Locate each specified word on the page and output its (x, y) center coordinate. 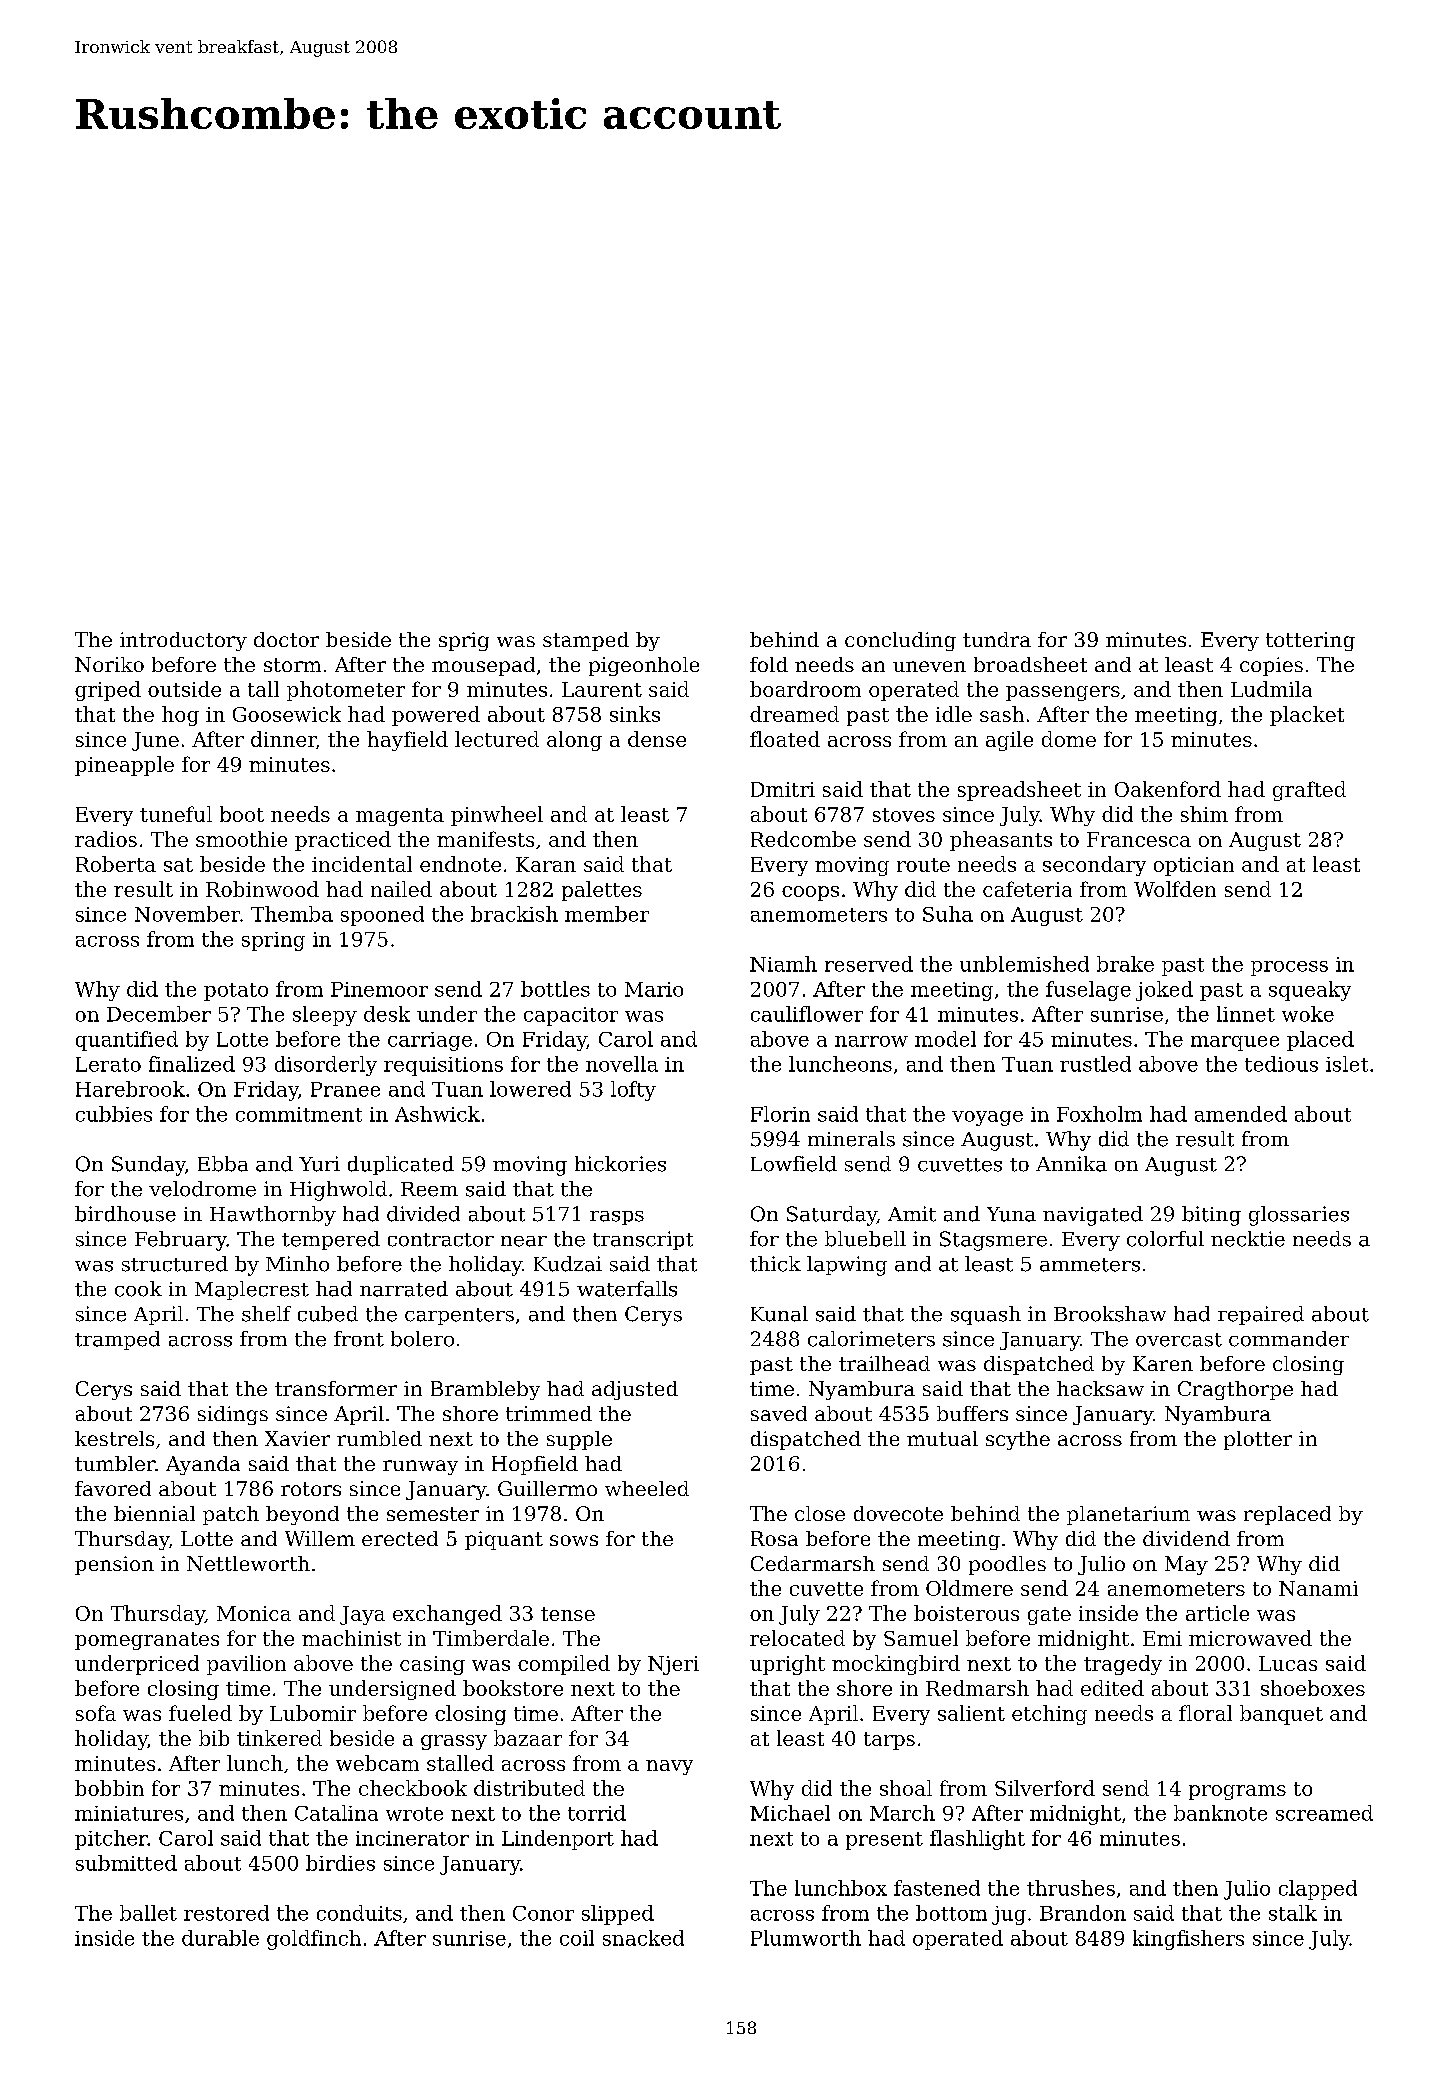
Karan (546, 864)
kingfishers (1188, 1940)
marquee (1235, 1043)
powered (436, 716)
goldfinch (314, 1940)
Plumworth (806, 1938)
